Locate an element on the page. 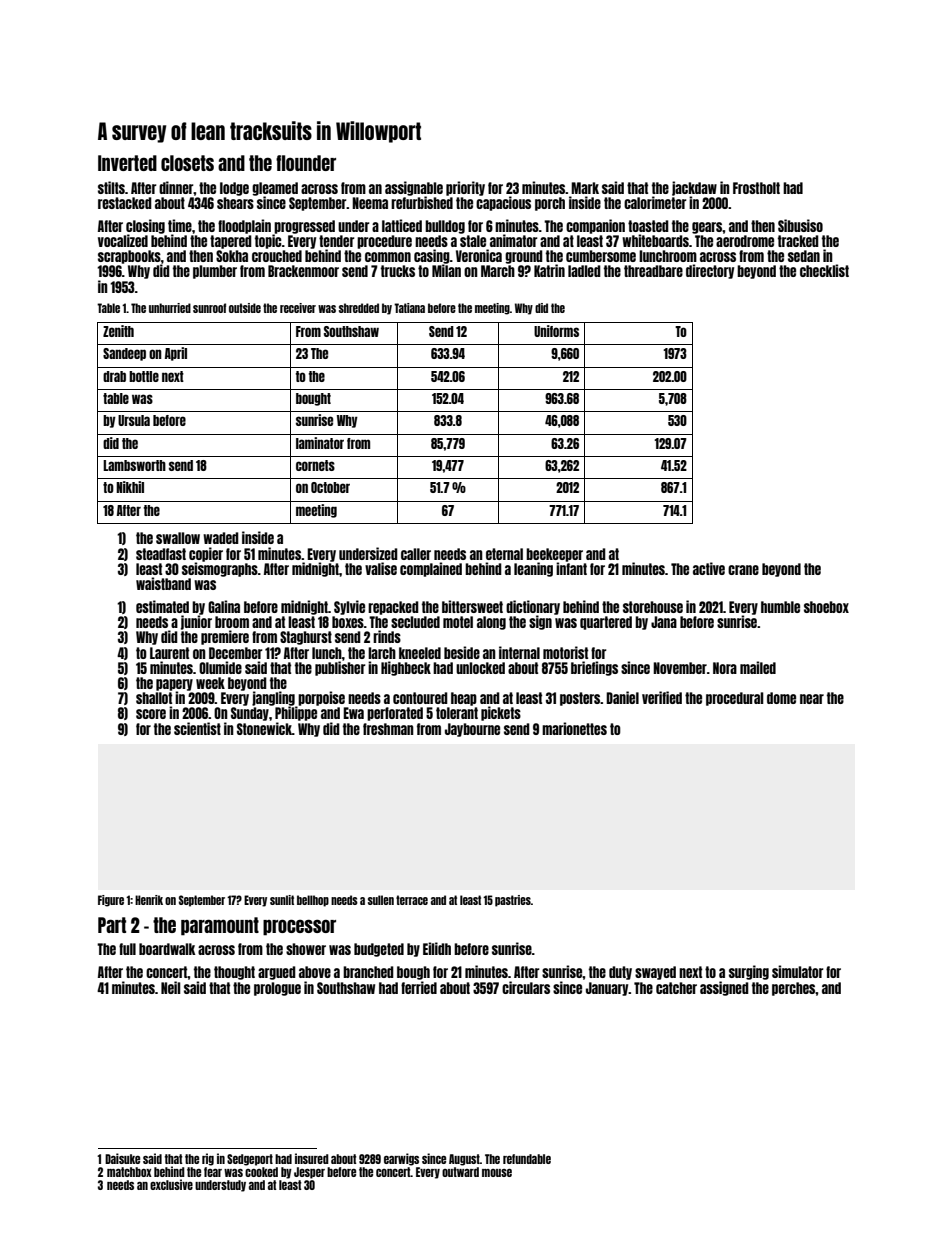 Image resolution: width=952 pixels, height=1233 pixels. Sibusiso is located at coordinates (800, 225).
